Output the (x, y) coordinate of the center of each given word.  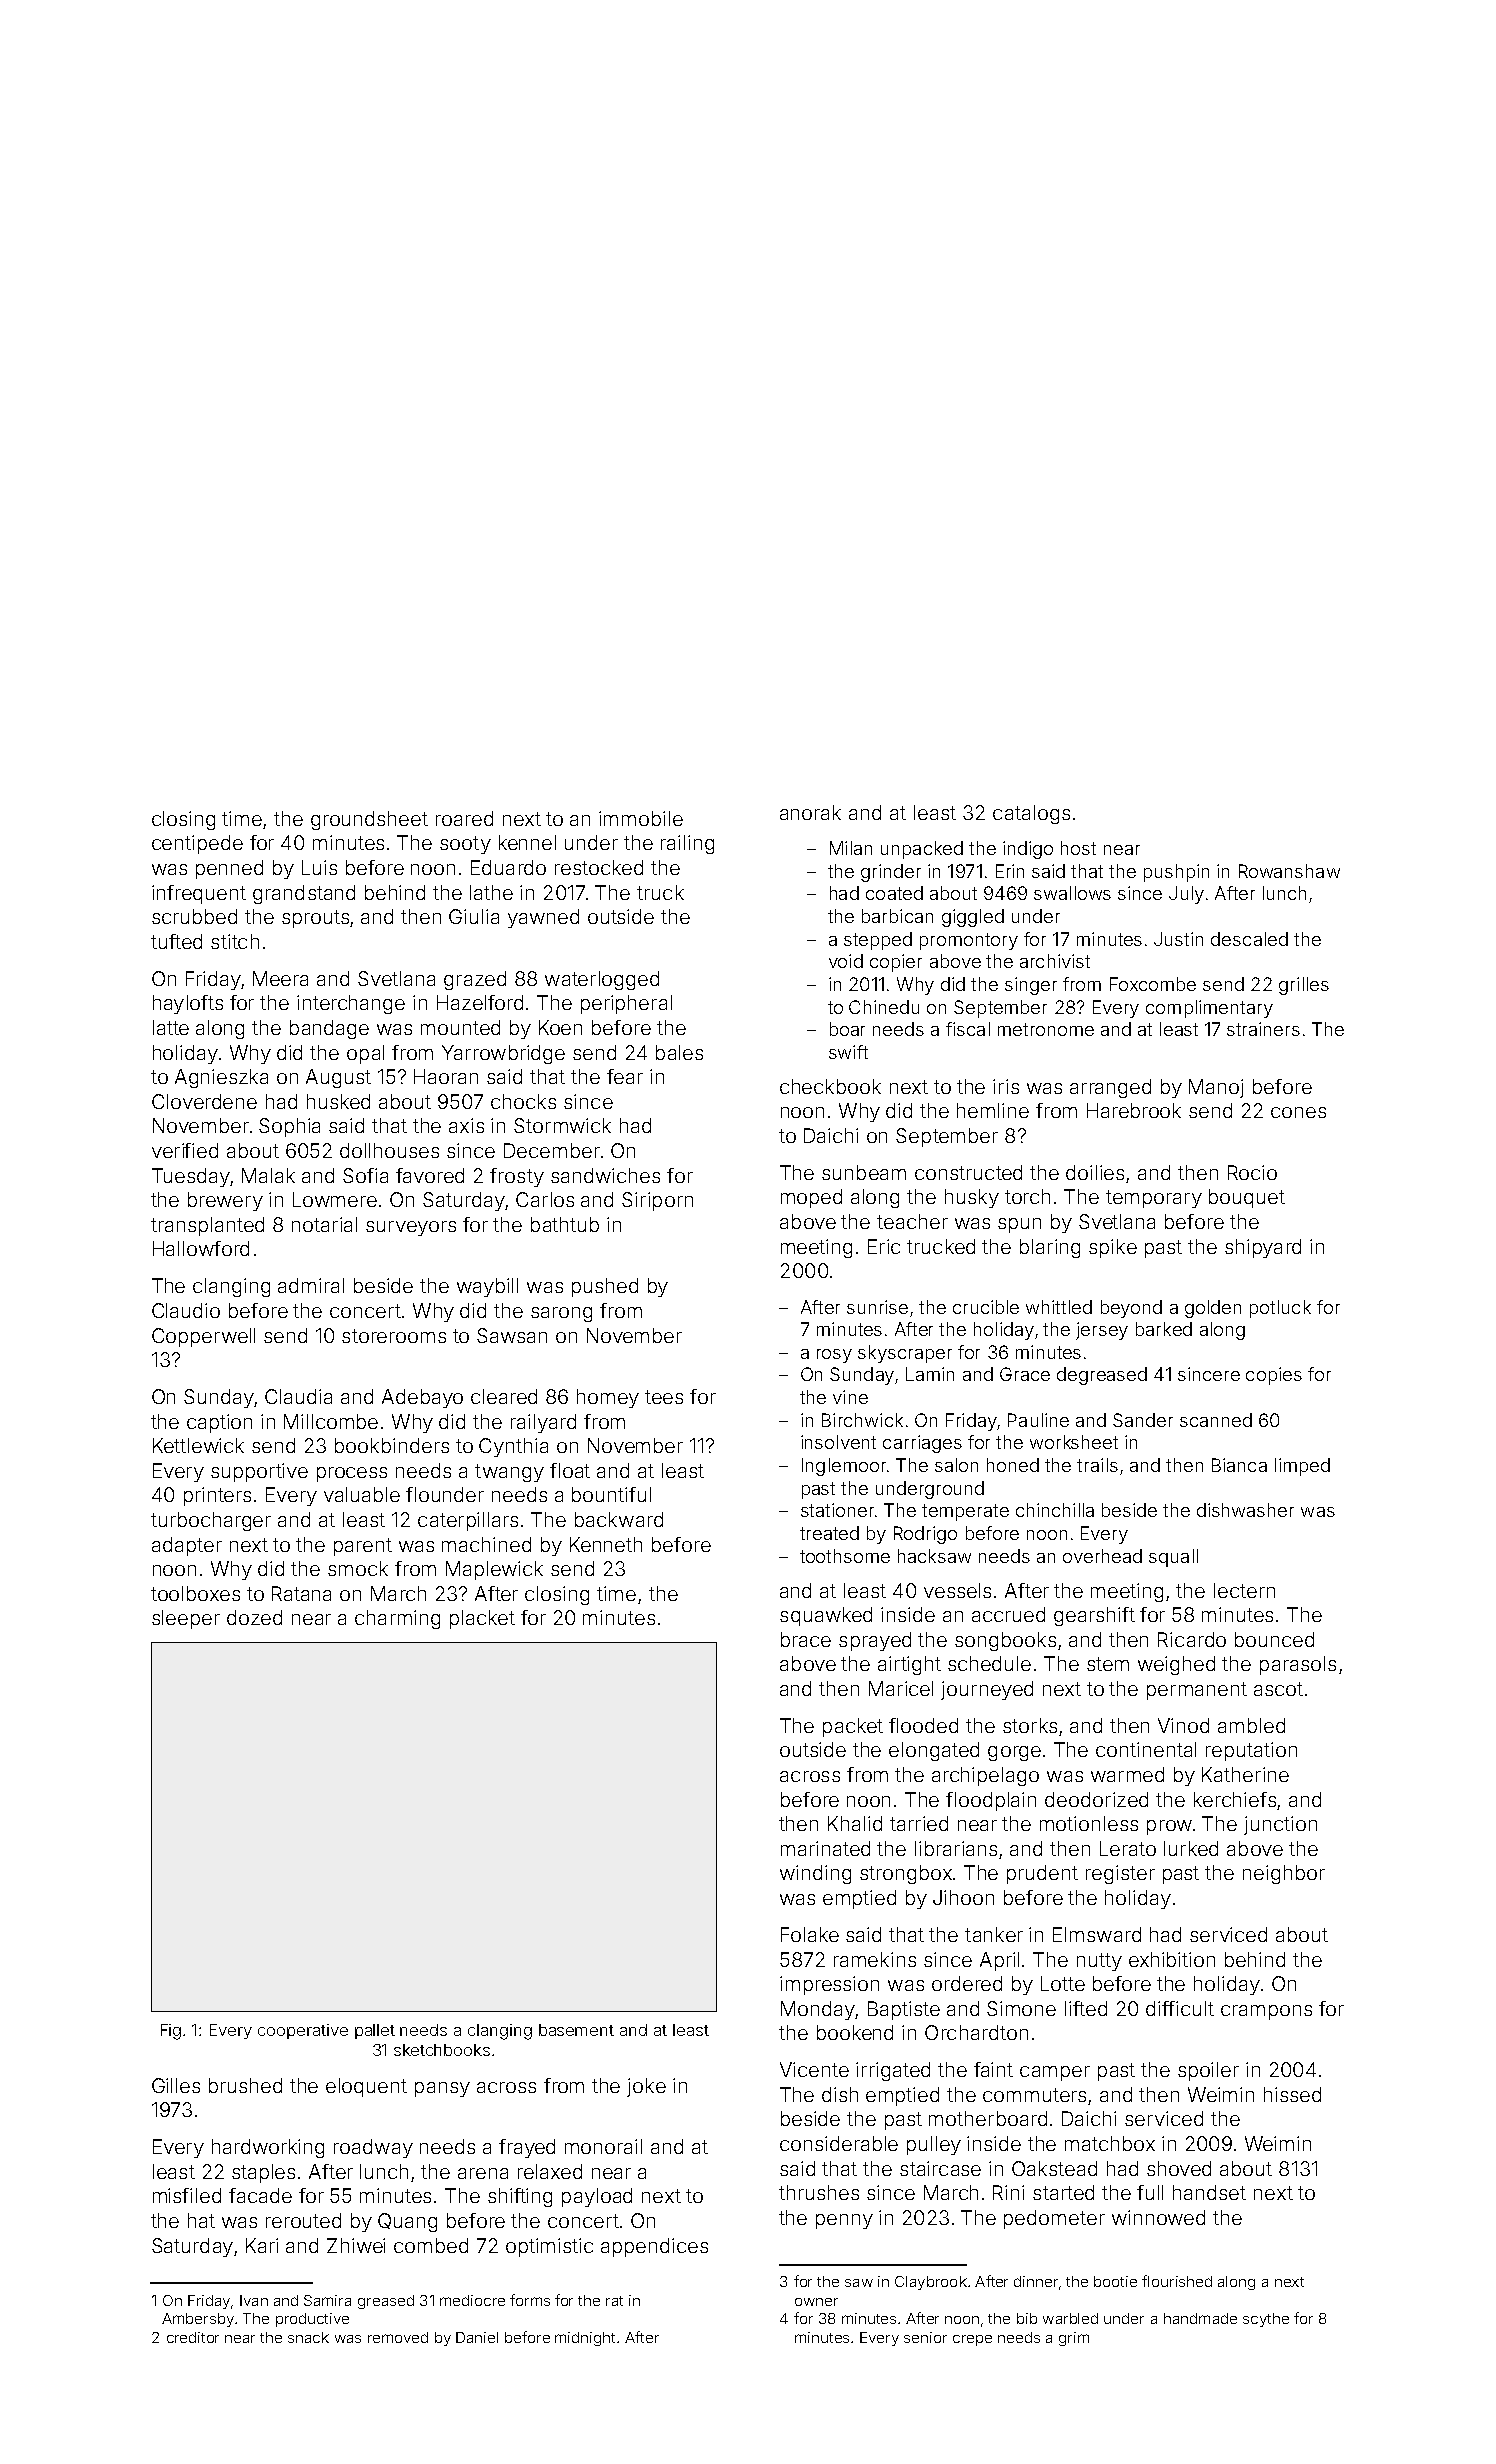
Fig (171, 2032)
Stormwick (562, 1125)
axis (466, 1125)
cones (1298, 1112)
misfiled (187, 2195)
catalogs (1031, 814)
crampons (1266, 2012)
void (846, 961)
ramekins (875, 1959)
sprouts (315, 919)
